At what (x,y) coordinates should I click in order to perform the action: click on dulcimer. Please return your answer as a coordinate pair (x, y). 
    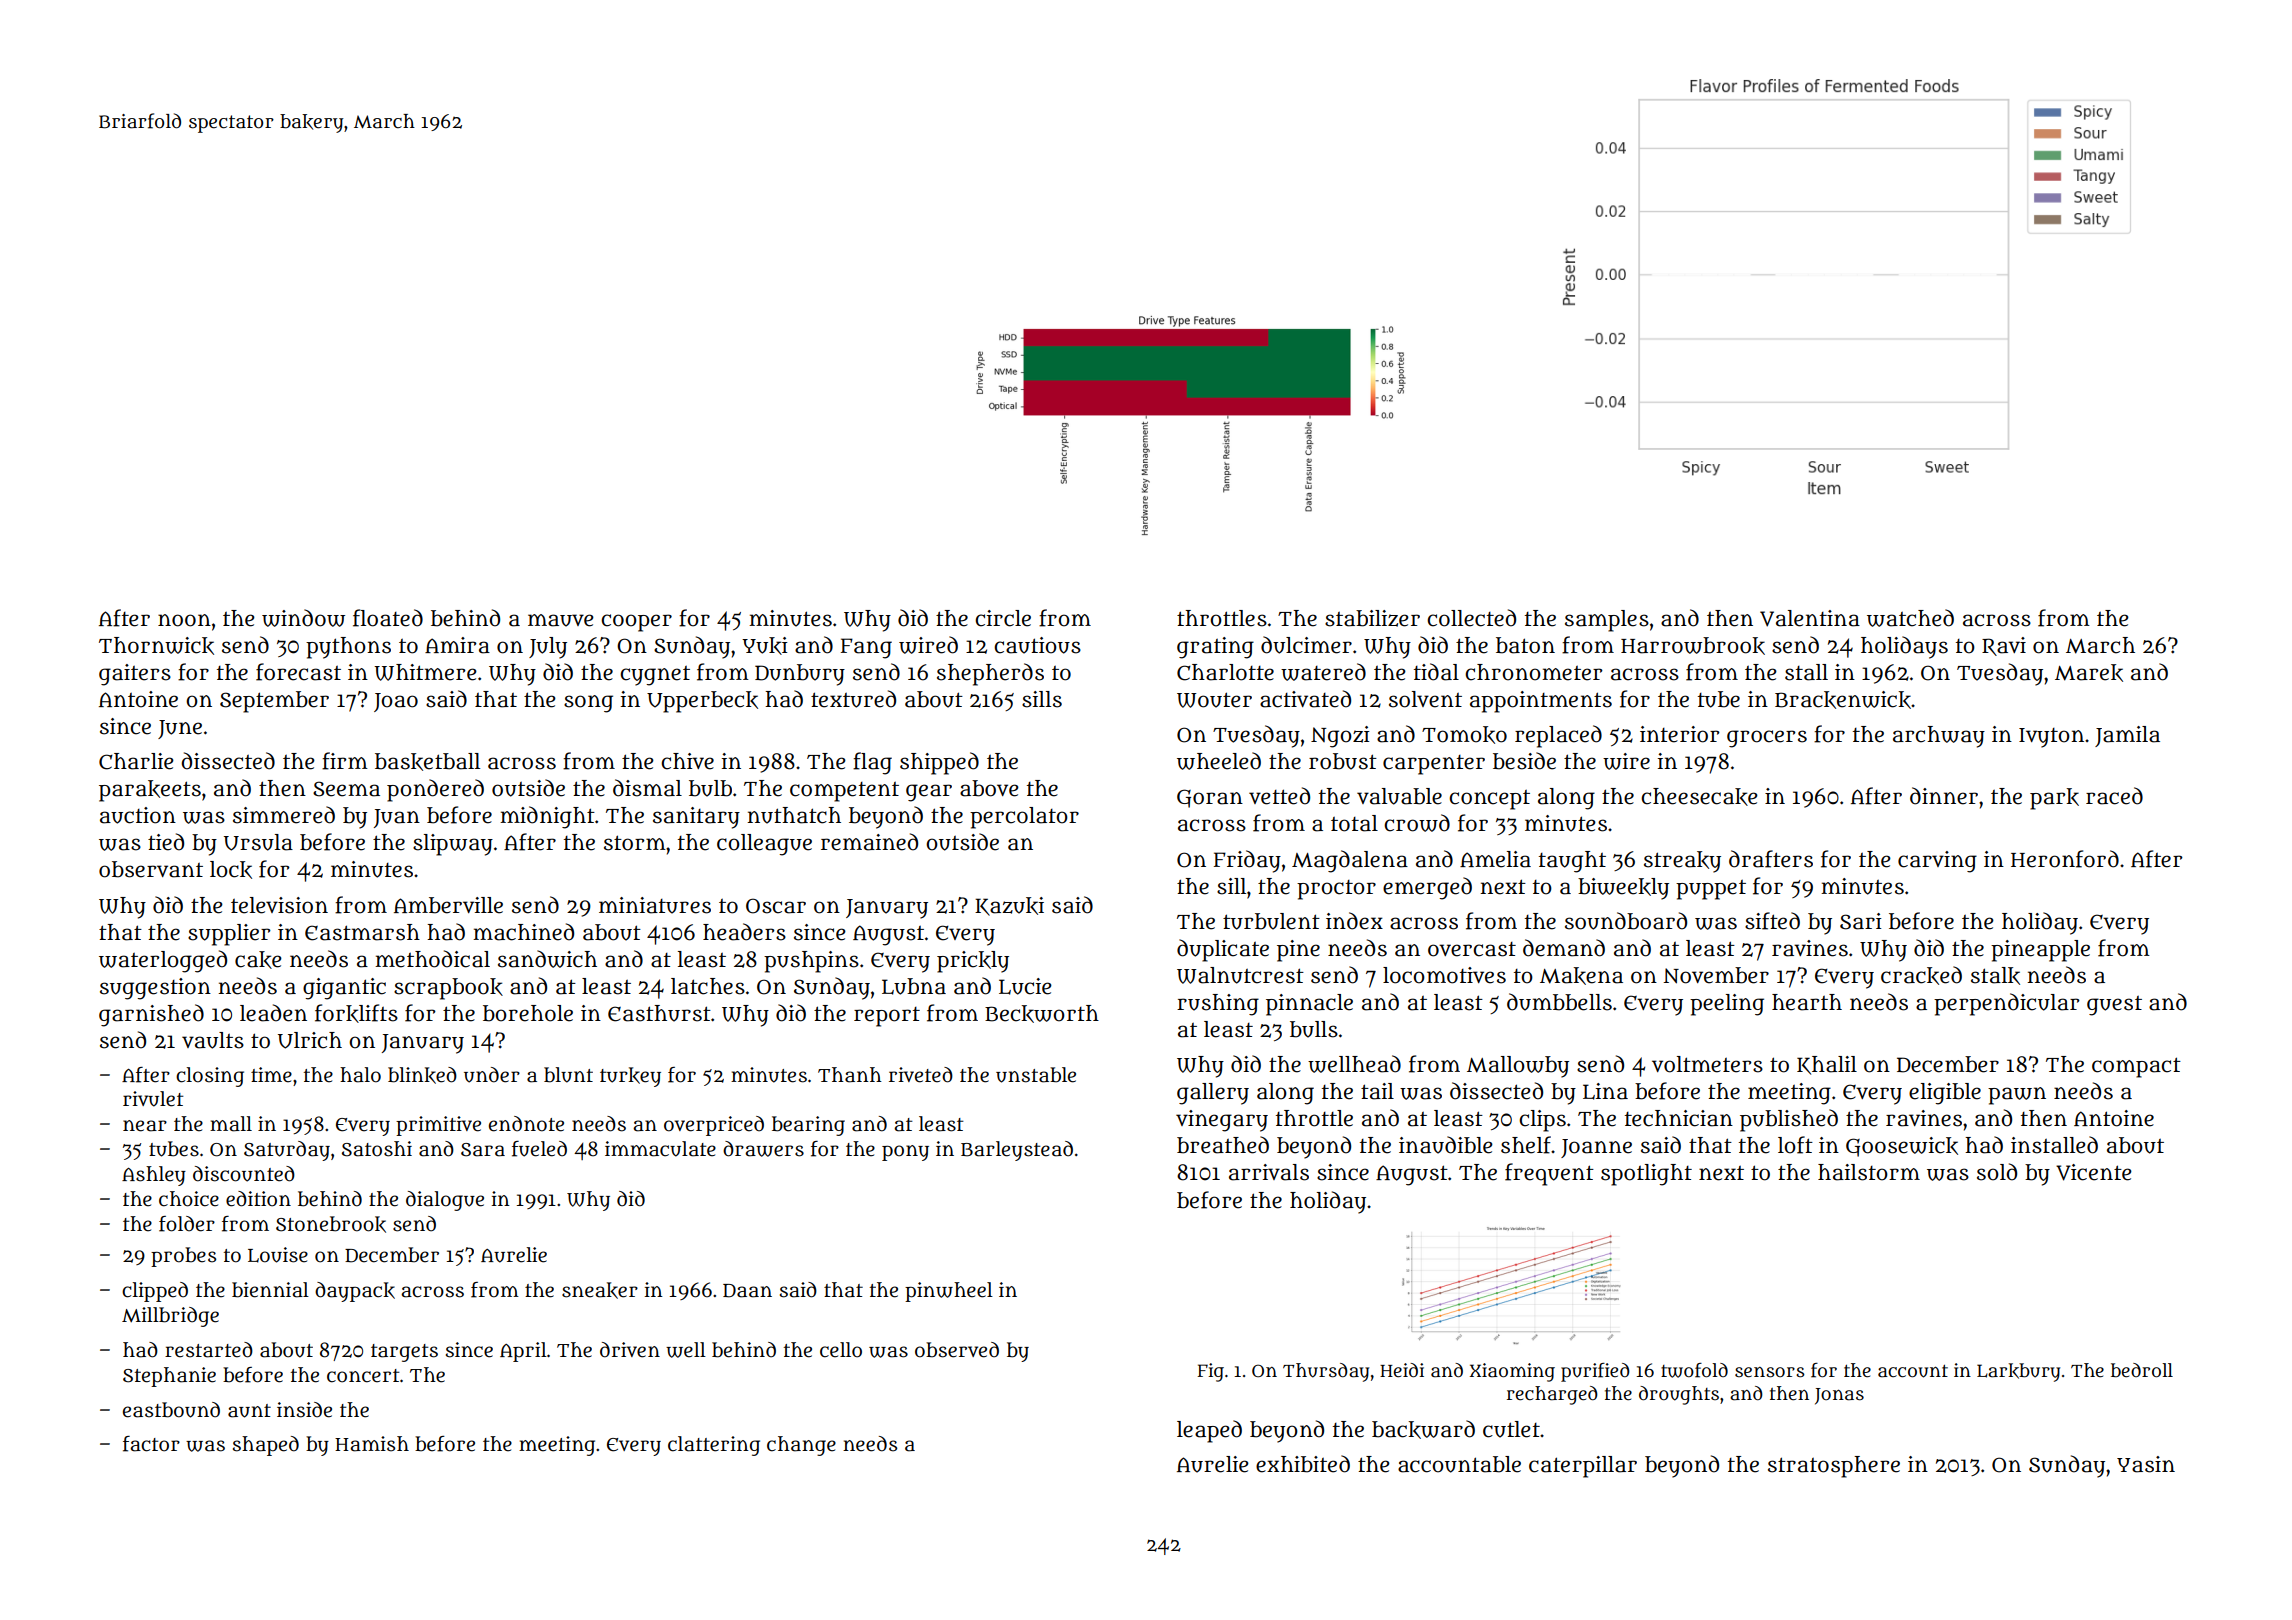
    Looking at the image, I should click on (1306, 645).
